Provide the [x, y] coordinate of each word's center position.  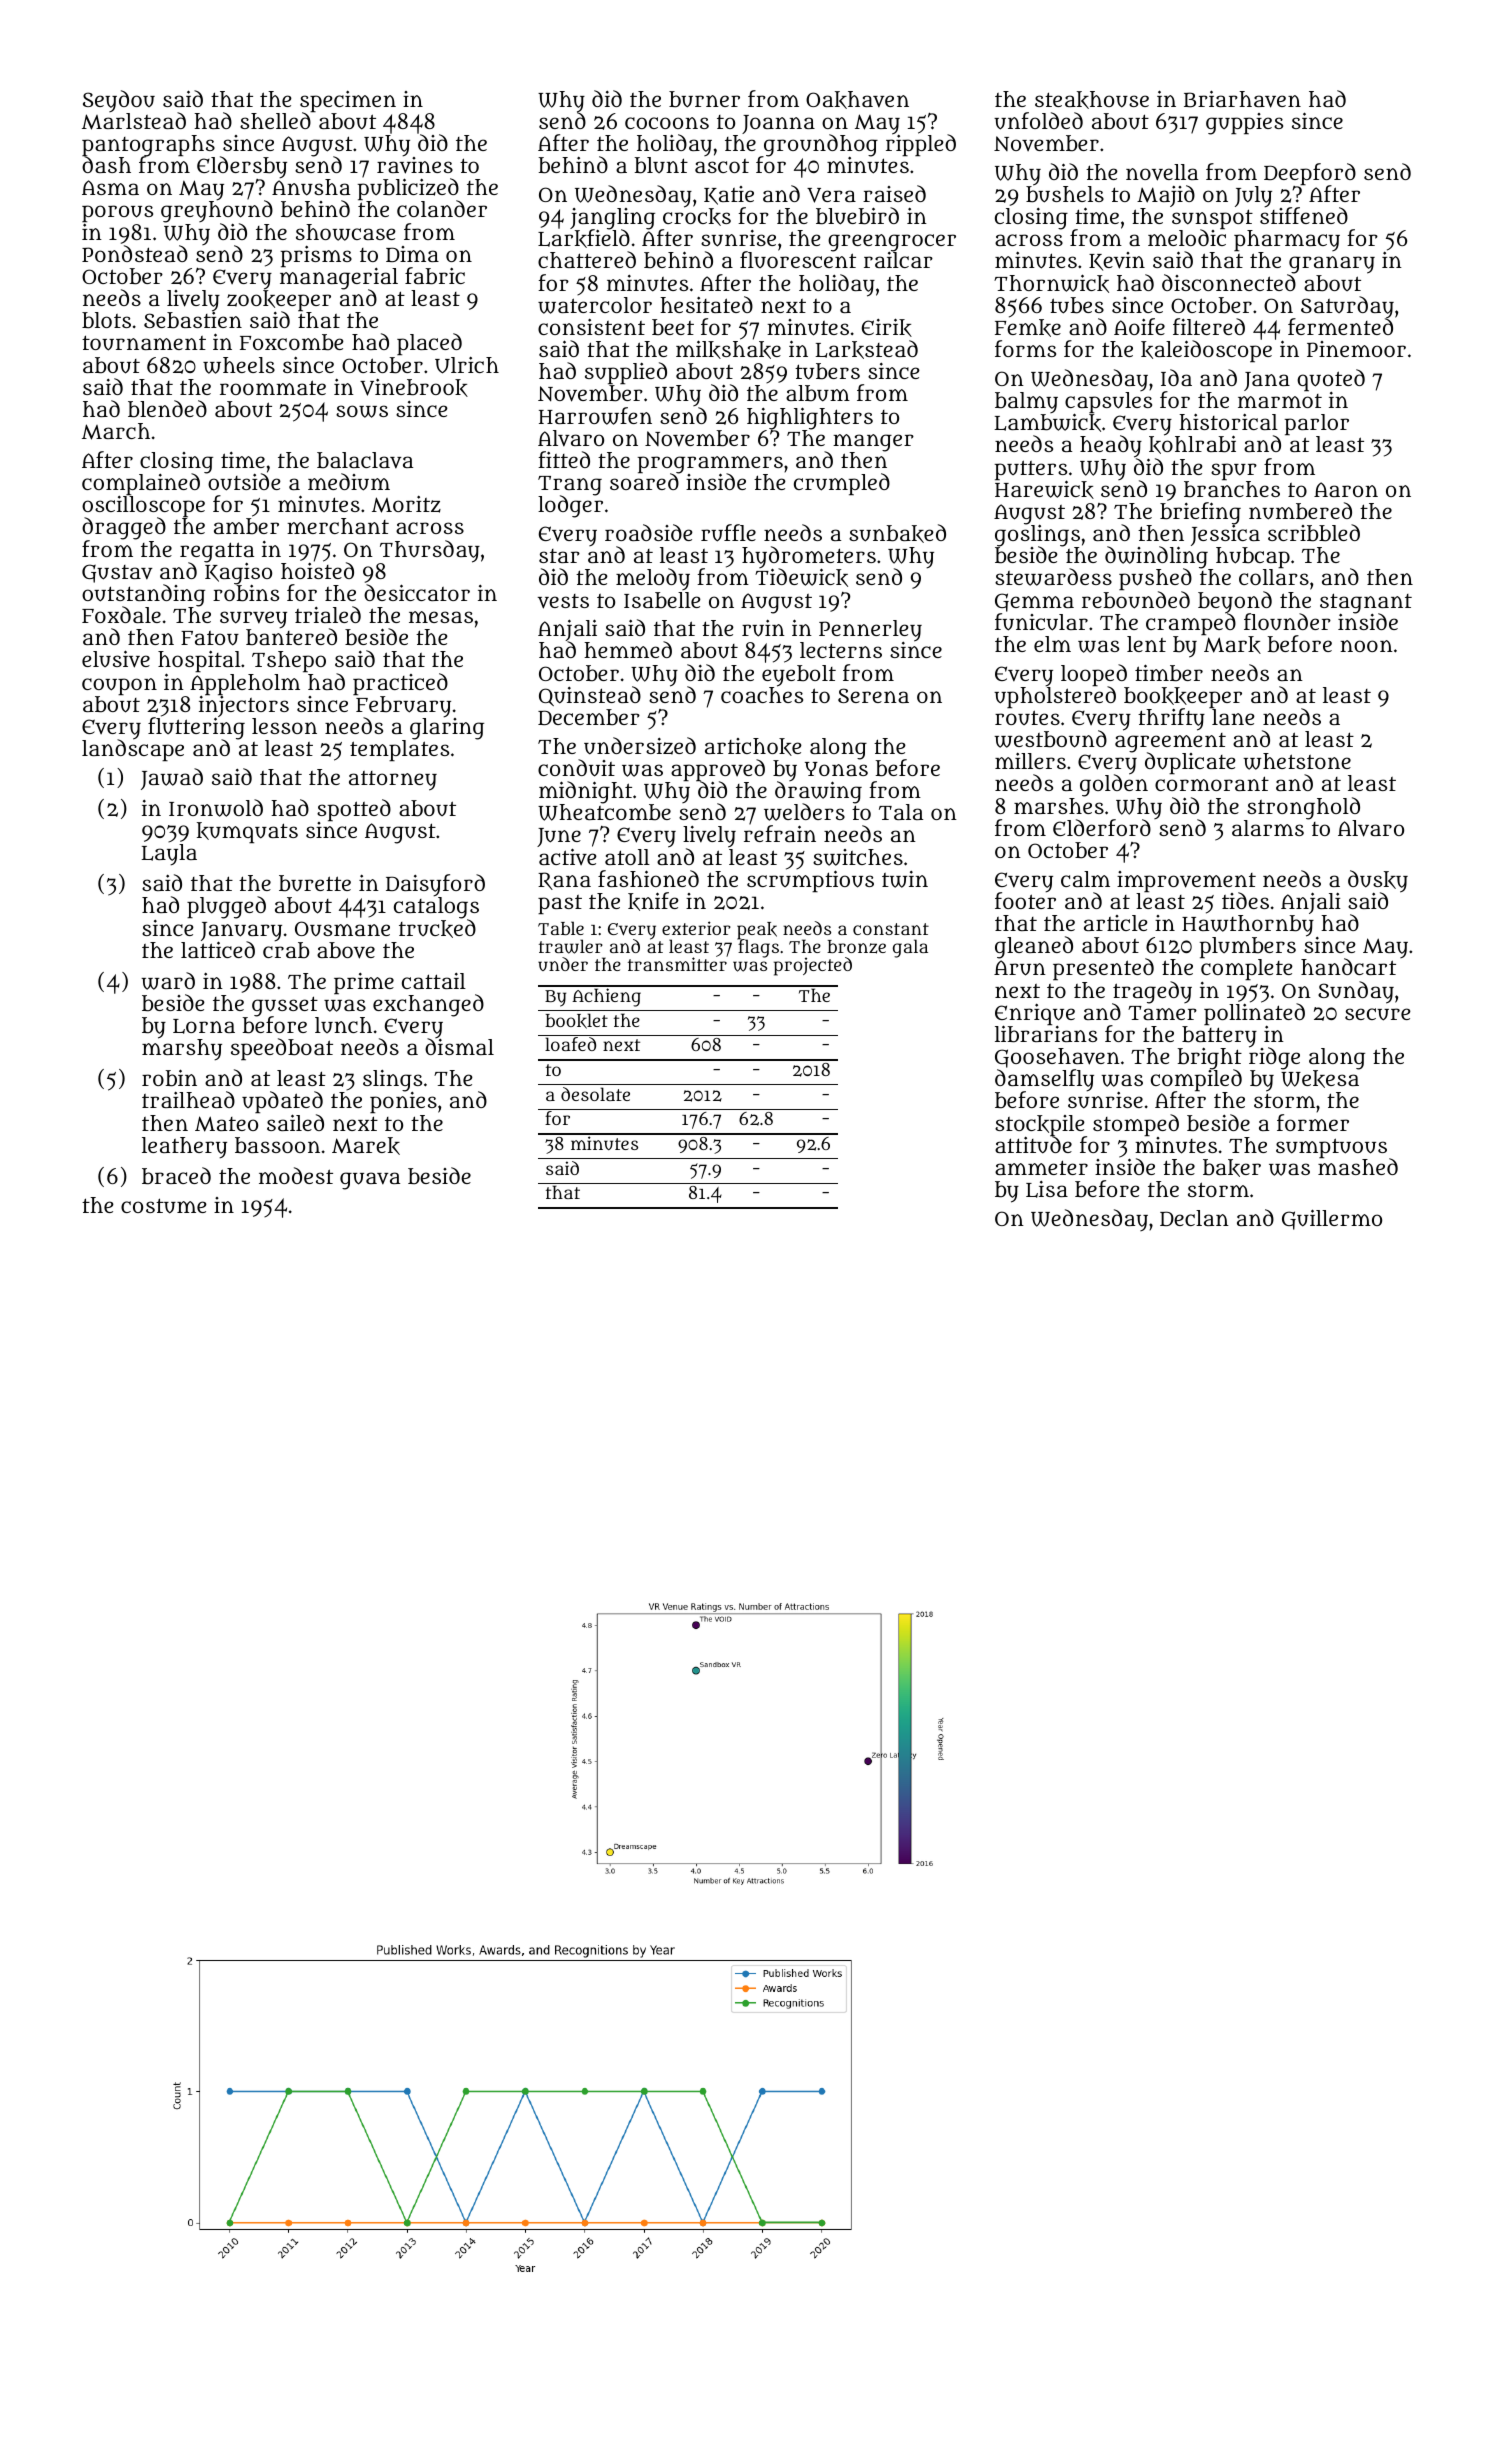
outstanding [143, 595]
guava [370, 1181]
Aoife [1139, 326]
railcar [898, 260]
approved [718, 770]
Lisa [1047, 1189]
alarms [1268, 828]
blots [106, 320]
